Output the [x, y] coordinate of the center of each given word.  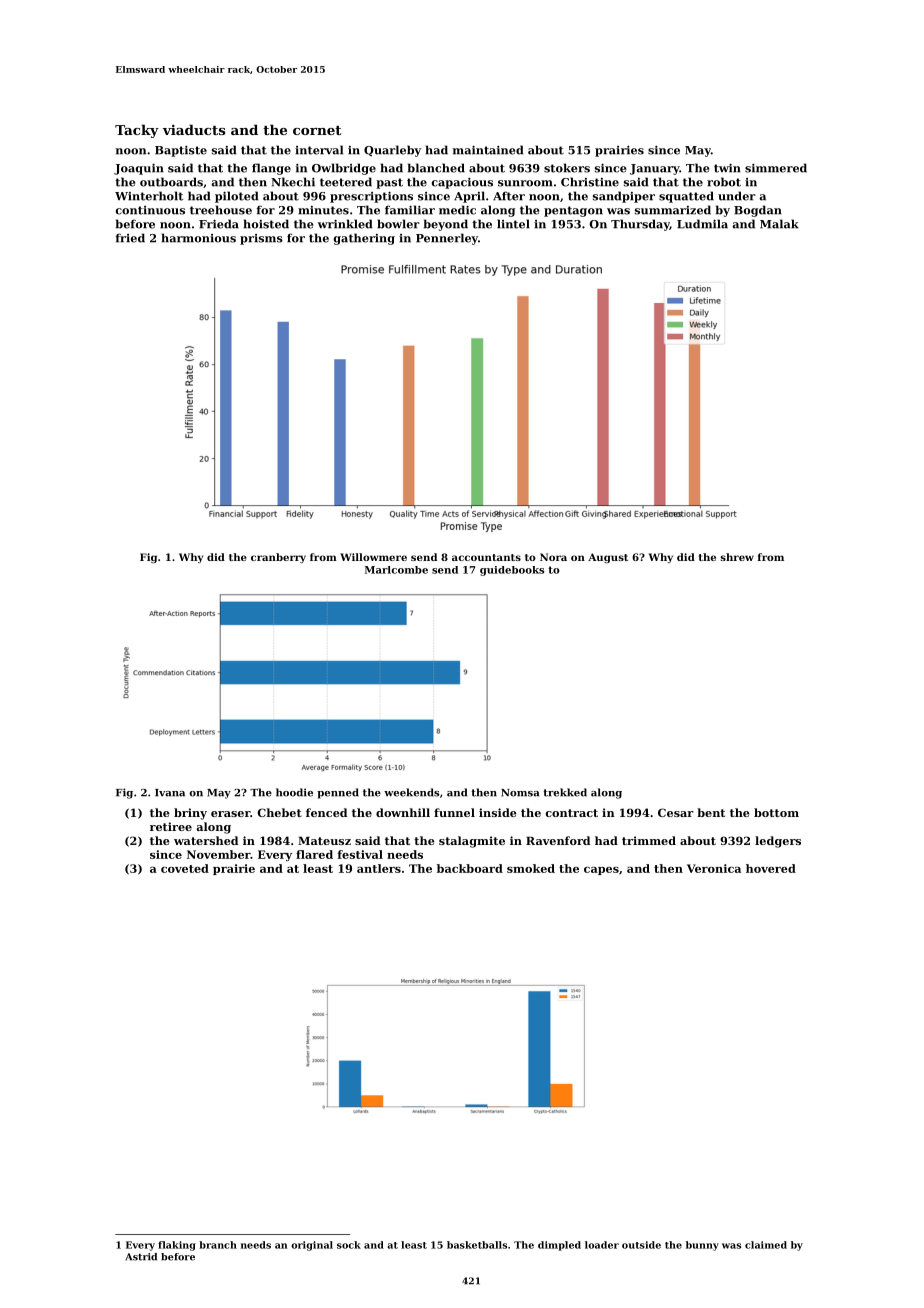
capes [601, 871]
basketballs [477, 1245]
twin [727, 168]
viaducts [194, 129]
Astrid [141, 1257]
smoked [531, 868]
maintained [488, 150]
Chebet [280, 812]
